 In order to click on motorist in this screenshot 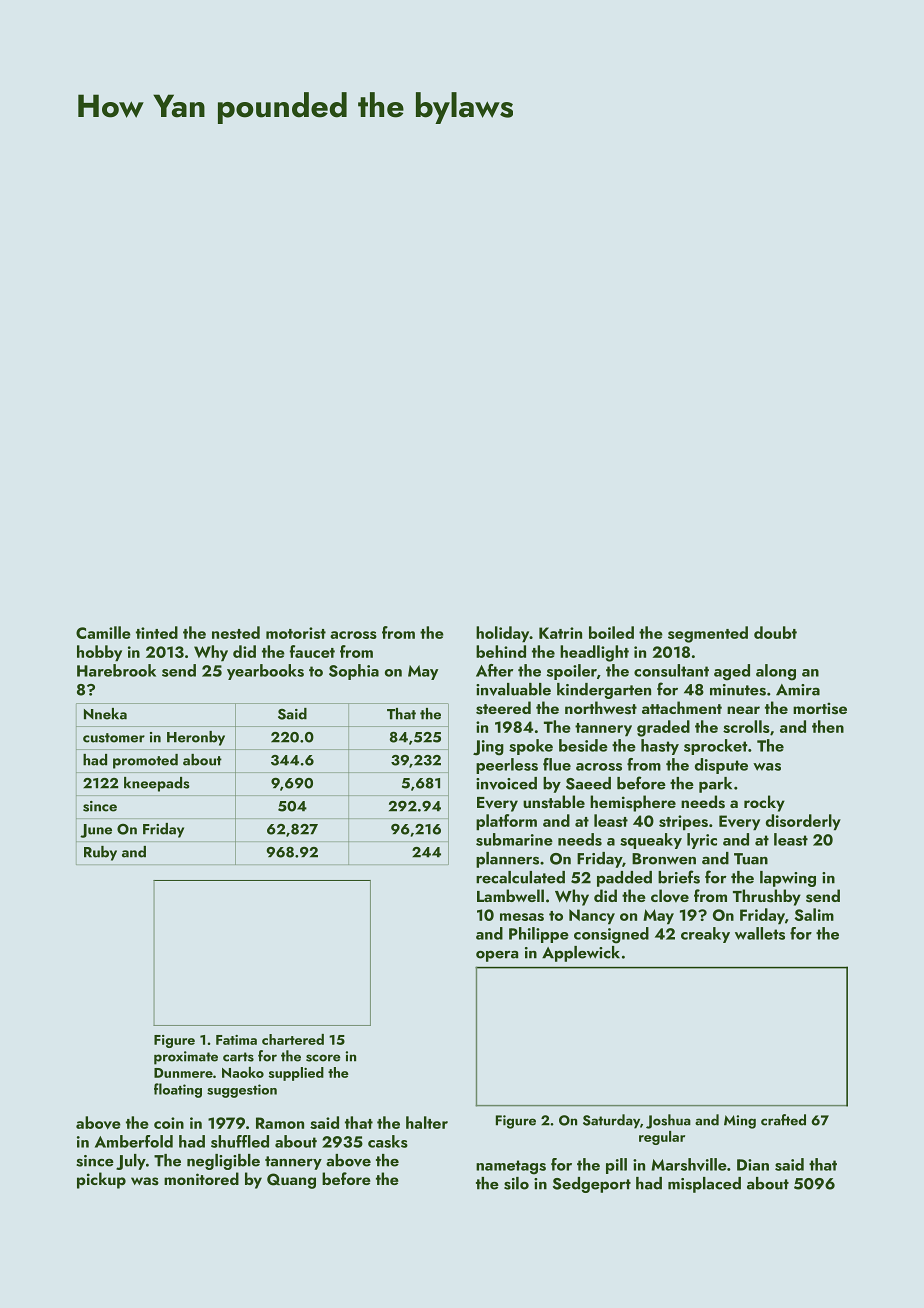, I will do `click(296, 633)`.
